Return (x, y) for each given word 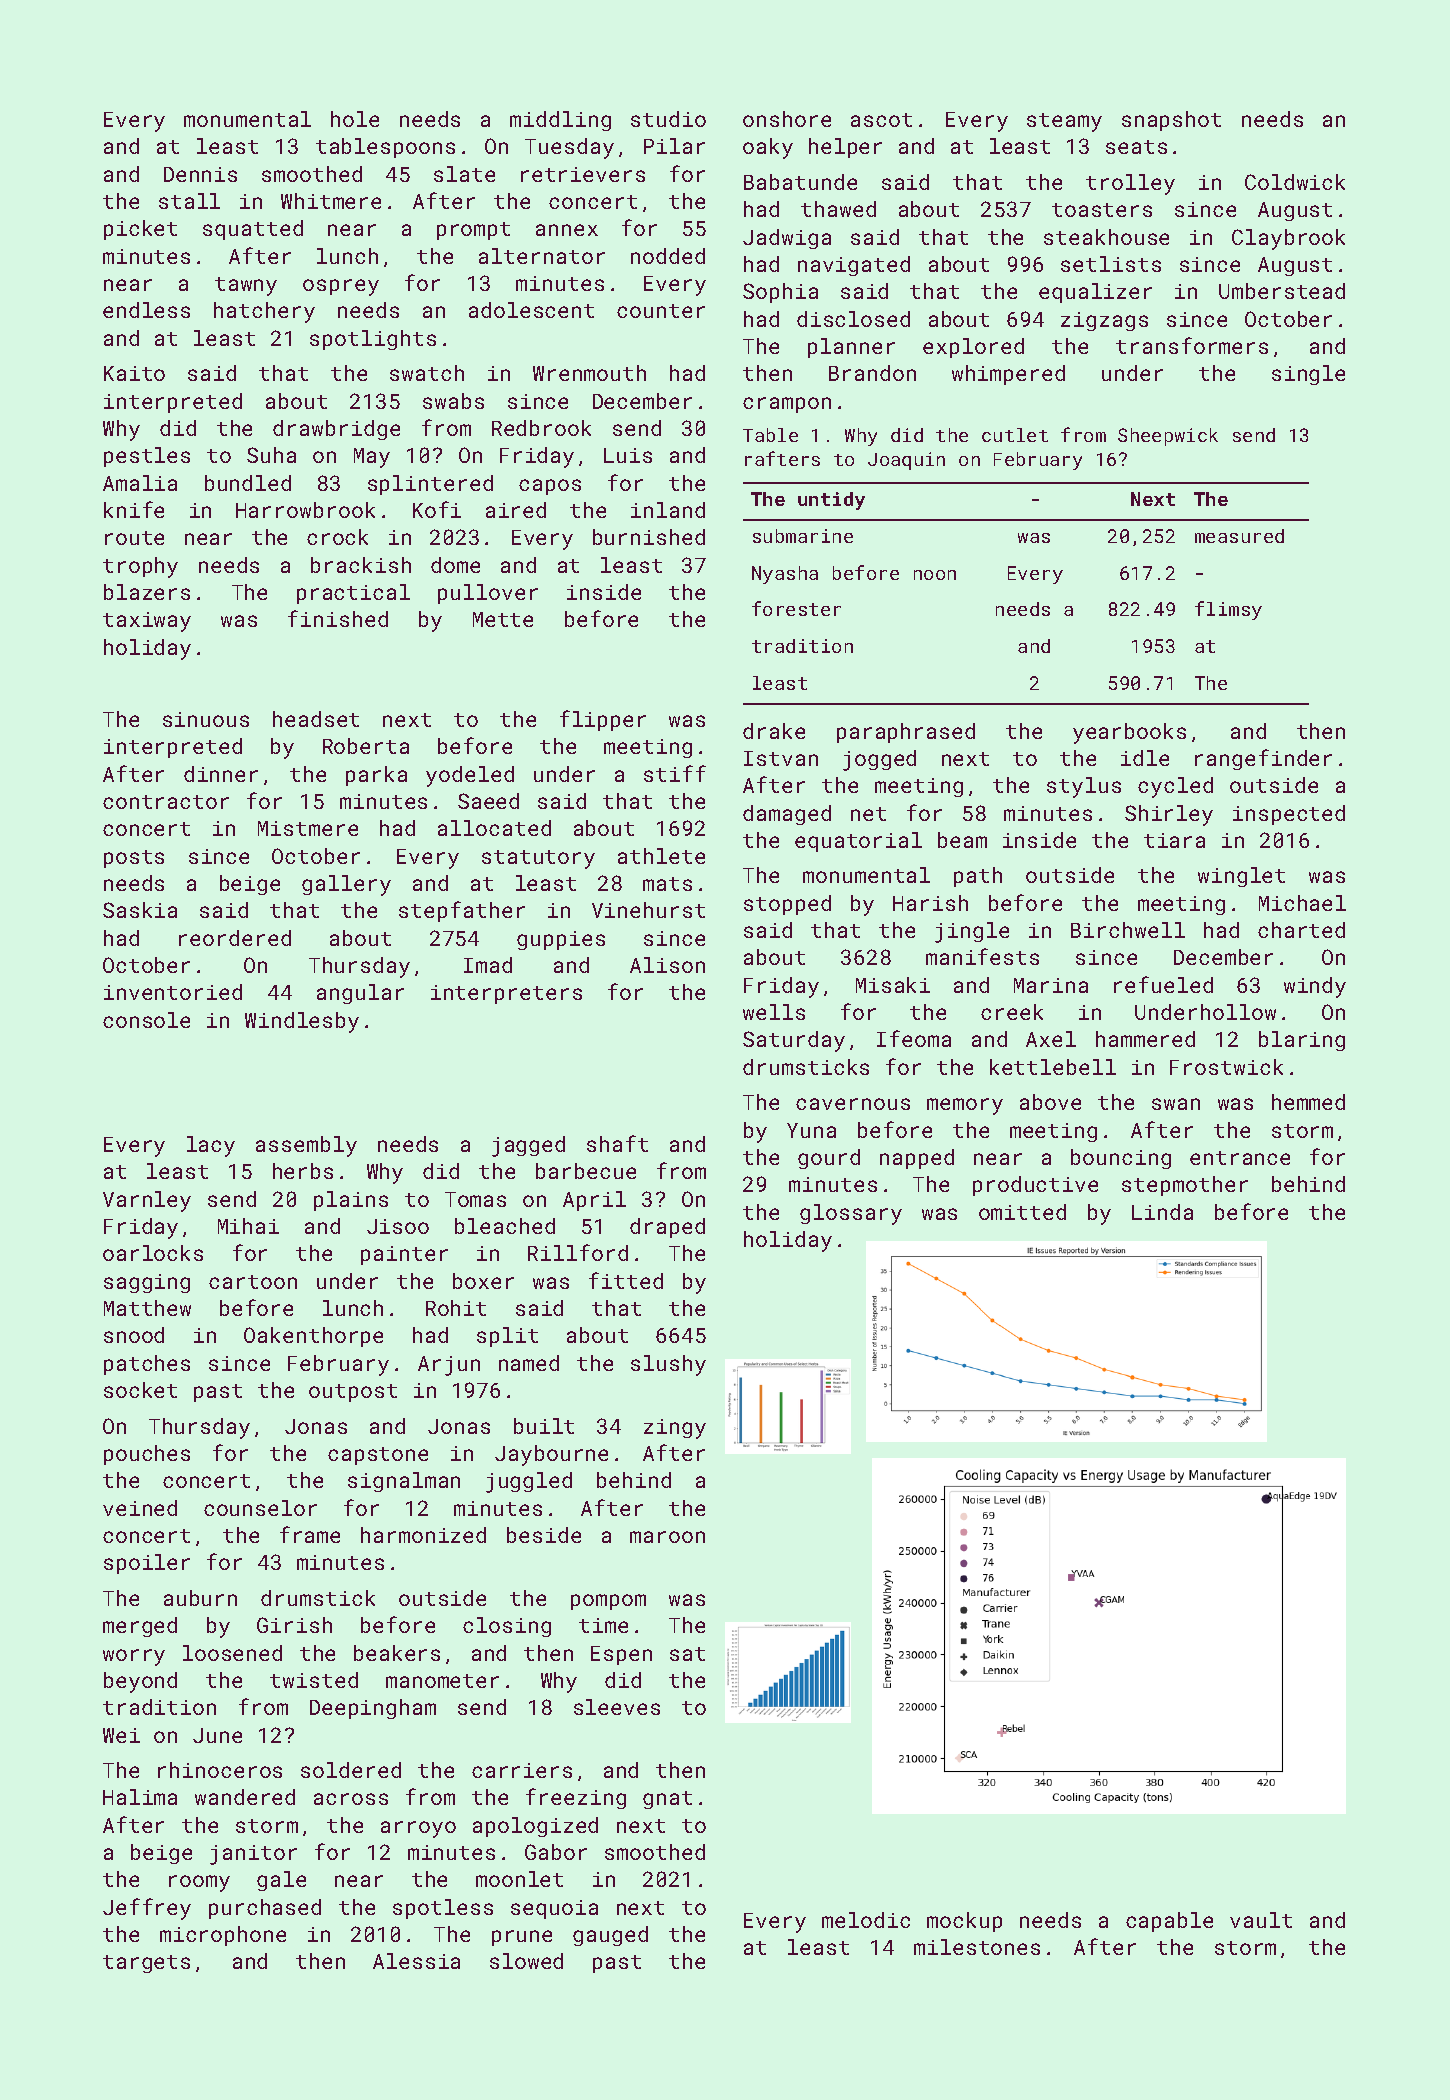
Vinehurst (648, 910)
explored (973, 348)
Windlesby (302, 1022)
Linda (1162, 1212)
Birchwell (1128, 930)
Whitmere (331, 201)
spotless (443, 1909)
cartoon (253, 1282)
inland (668, 510)
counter (661, 311)
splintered (430, 485)
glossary (851, 1214)
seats (1136, 147)
